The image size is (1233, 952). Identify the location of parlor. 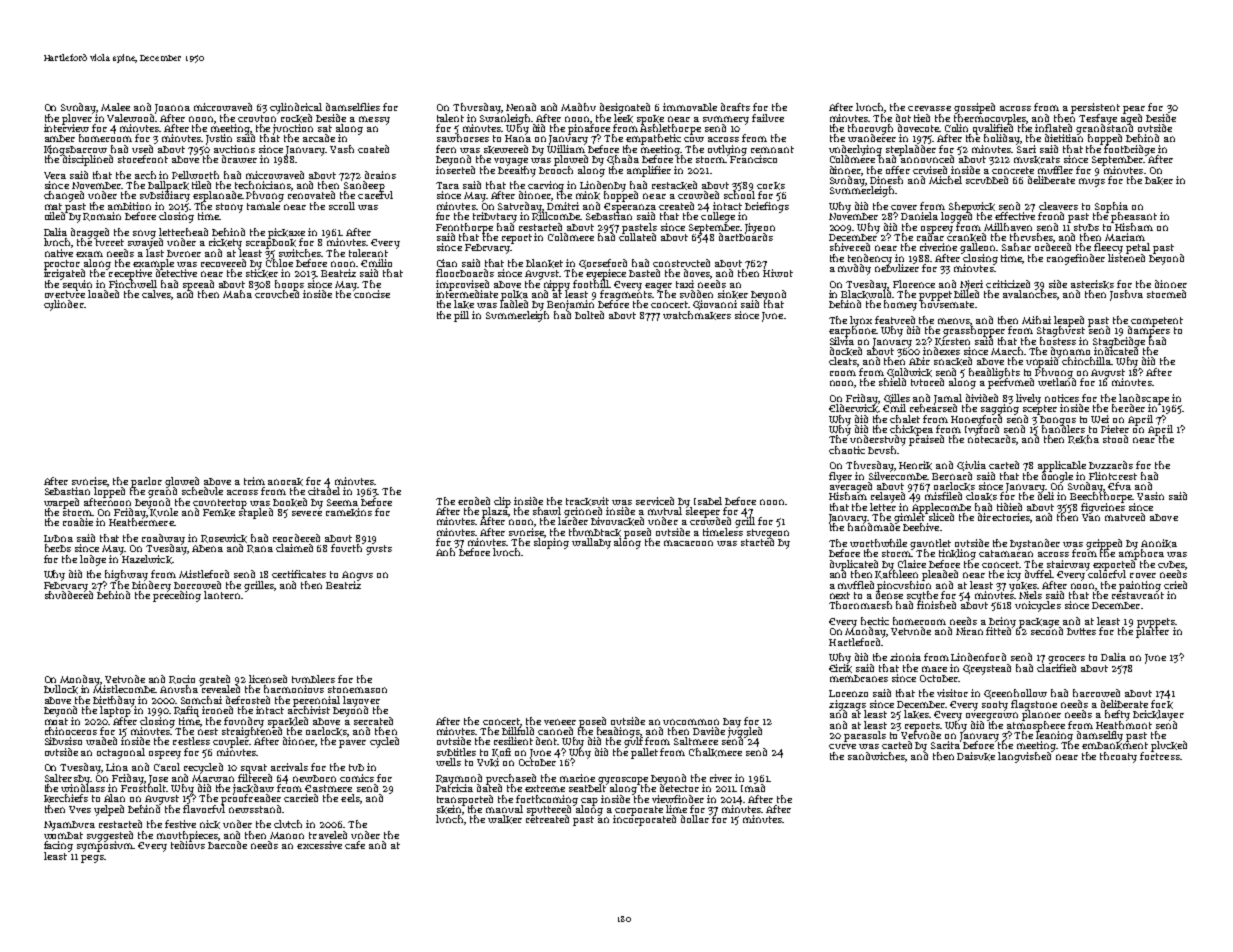
(146, 482).
